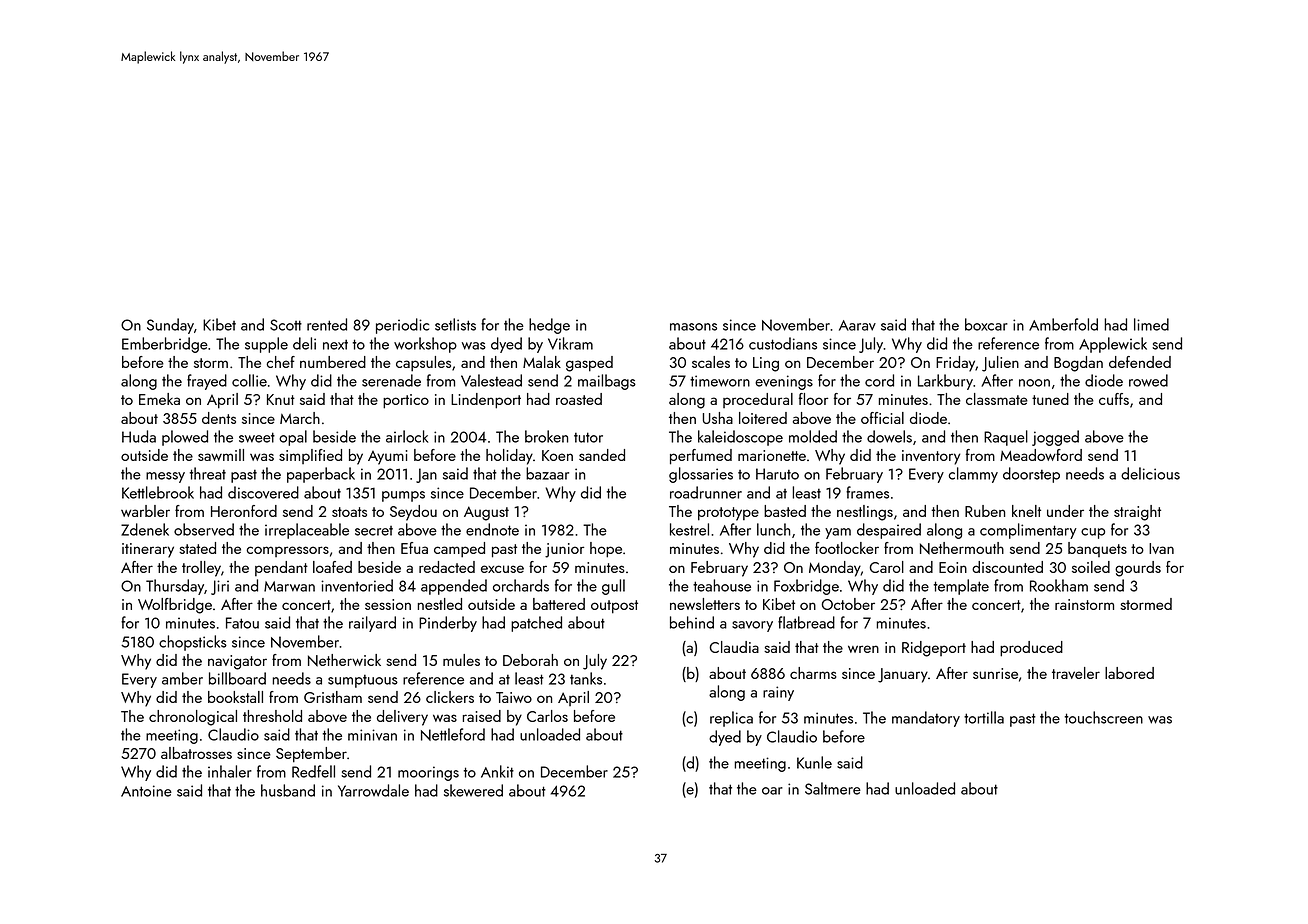 The height and width of the screenshot is (924, 1308). I want to click on evenings, so click(784, 382).
